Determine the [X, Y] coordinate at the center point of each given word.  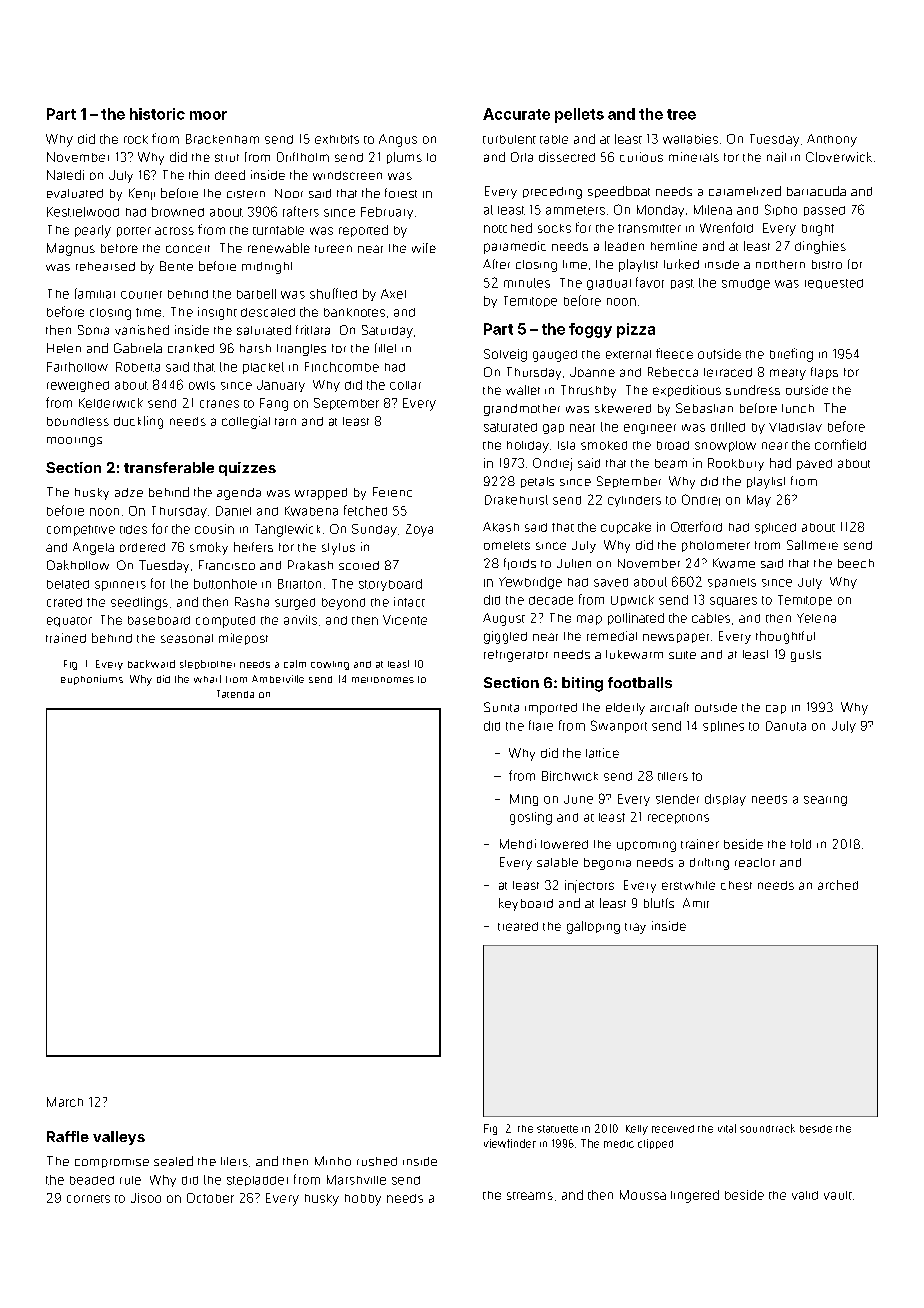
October [210, 1198]
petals [537, 482]
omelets [507, 545]
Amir [696, 903]
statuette [557, 1129]
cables [711, 618]
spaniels [732, 583]
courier [141, 295]
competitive [81, 530]
